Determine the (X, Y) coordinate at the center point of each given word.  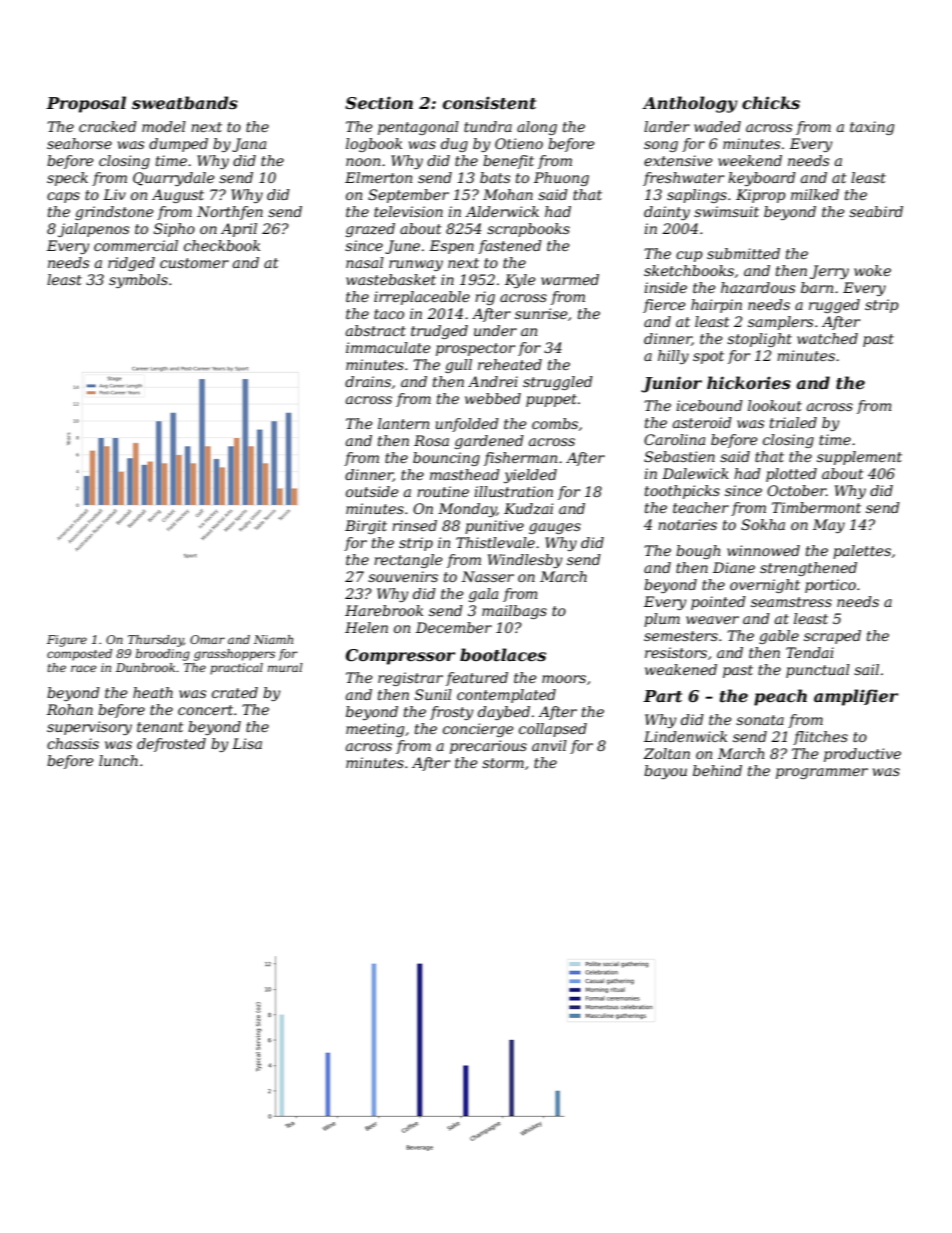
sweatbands (185, 102)
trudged (439, 332)
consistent (489, 102)
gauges (555, 528)
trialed (793, 422)
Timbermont (816, 507)
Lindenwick (685, 736)
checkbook (222, 245)
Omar (207, 639)
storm (503, 763)
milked (815, 194)
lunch (118, 760)
